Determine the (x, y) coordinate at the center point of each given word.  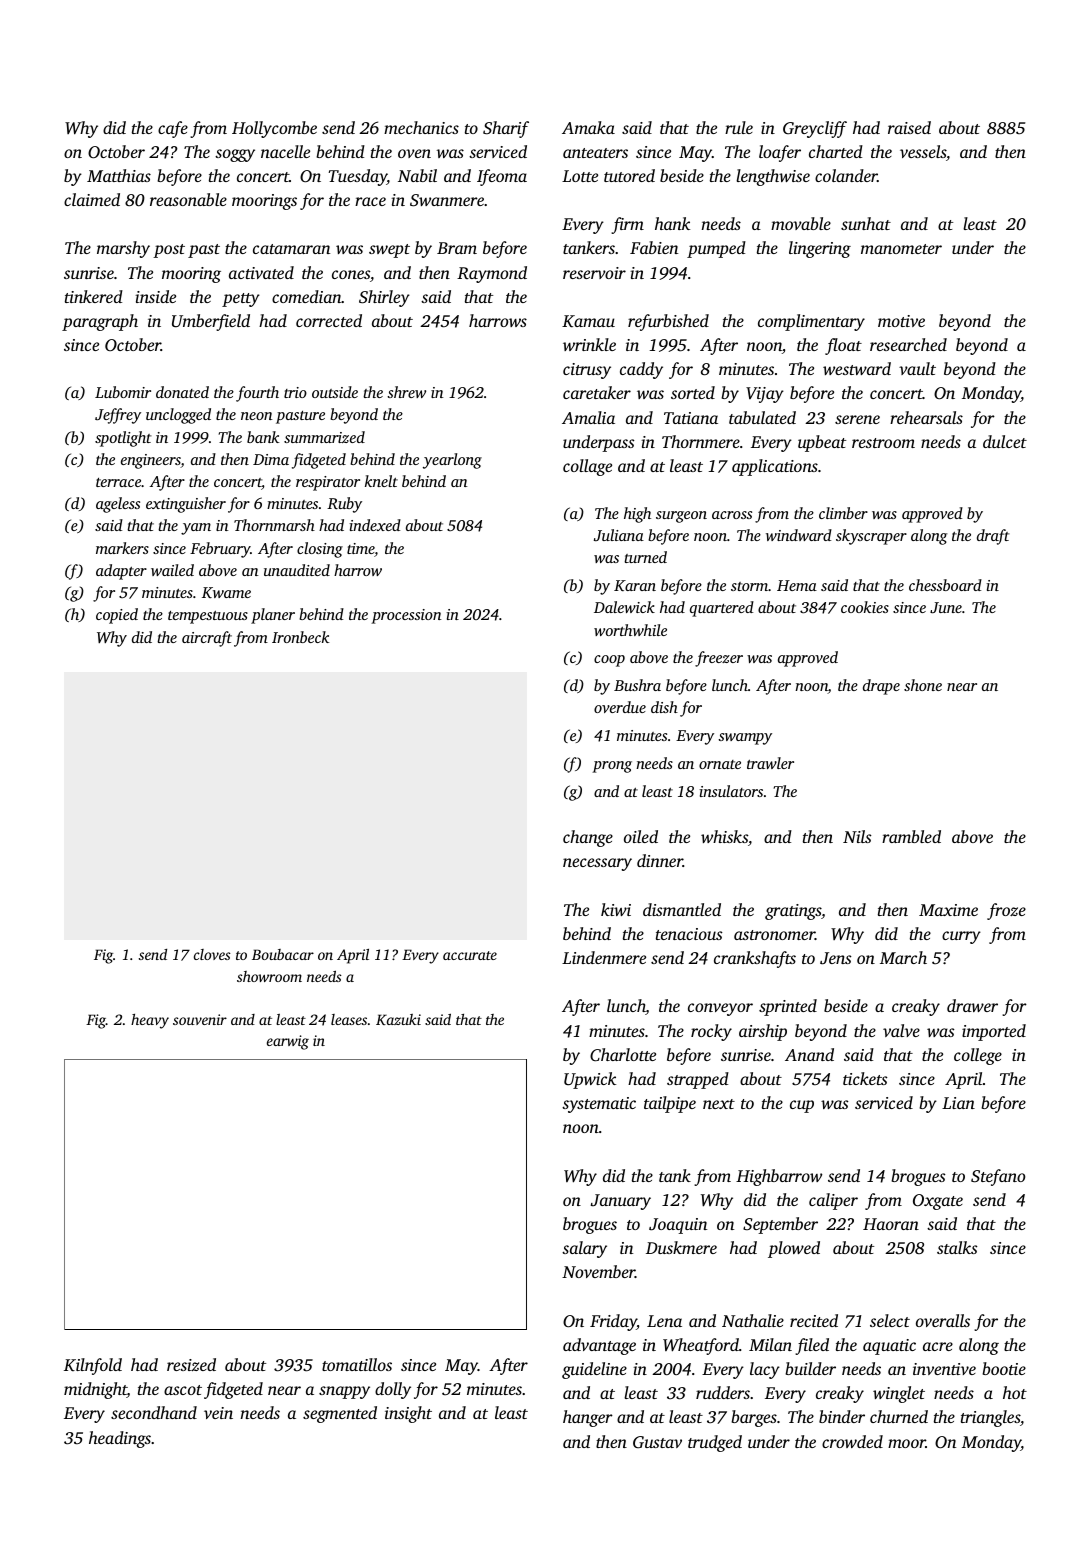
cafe (173, 129)
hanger (588, 1418)
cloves (212, 954)
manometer (901, 249)
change (588, 838)
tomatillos (357, 1364)
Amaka (588, 127)
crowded (852, 1441)
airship (763, 1032)
